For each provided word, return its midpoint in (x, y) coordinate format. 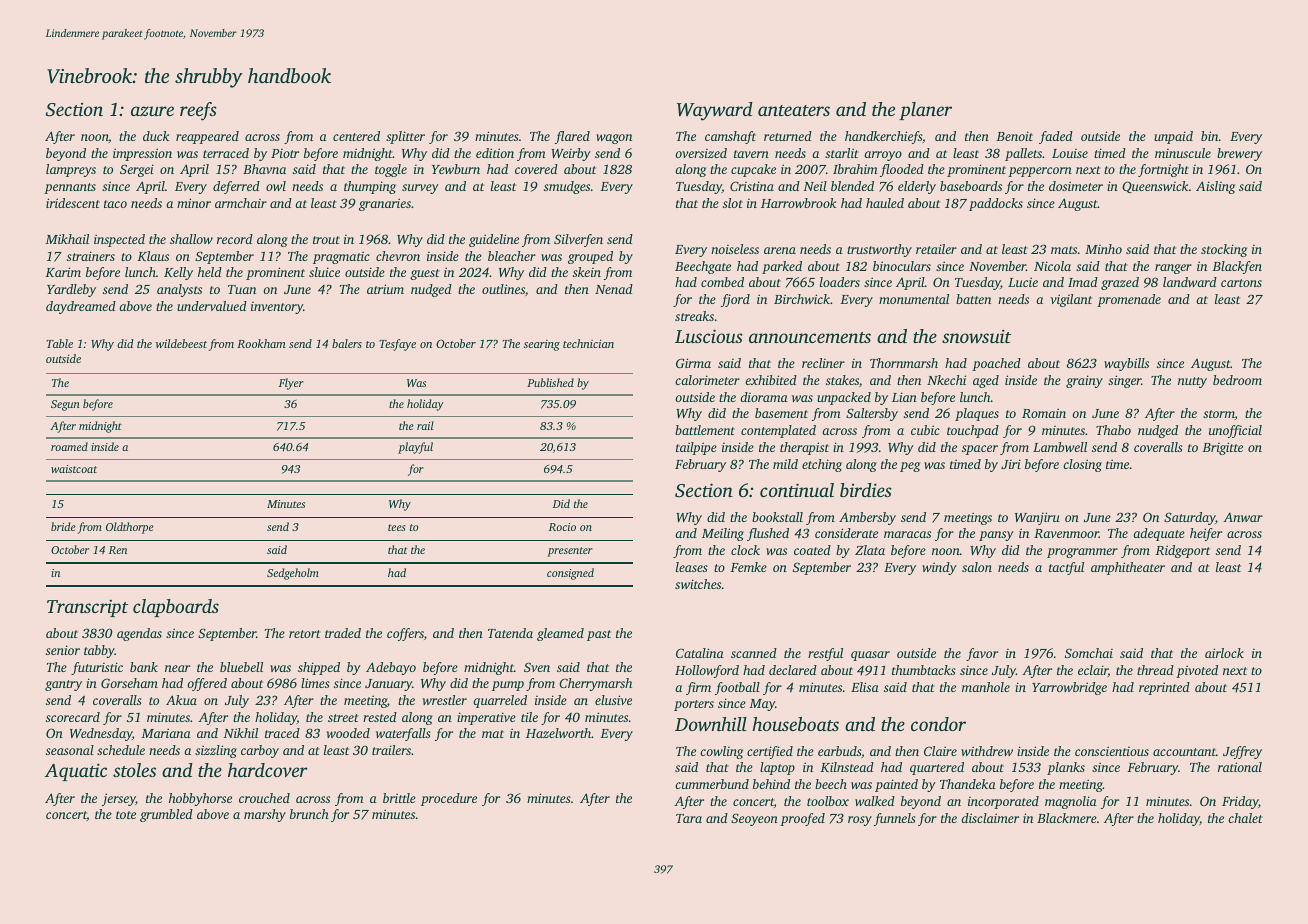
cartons (1241, 283)
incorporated (1003, 802)
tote (126, 815)
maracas (907, 534)
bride (63, 526)
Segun (65, 405)
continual (797, 490)
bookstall (777, 517)
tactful (1066, 568)
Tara (689, 818)
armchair (241, 203)
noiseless (735, 249)
